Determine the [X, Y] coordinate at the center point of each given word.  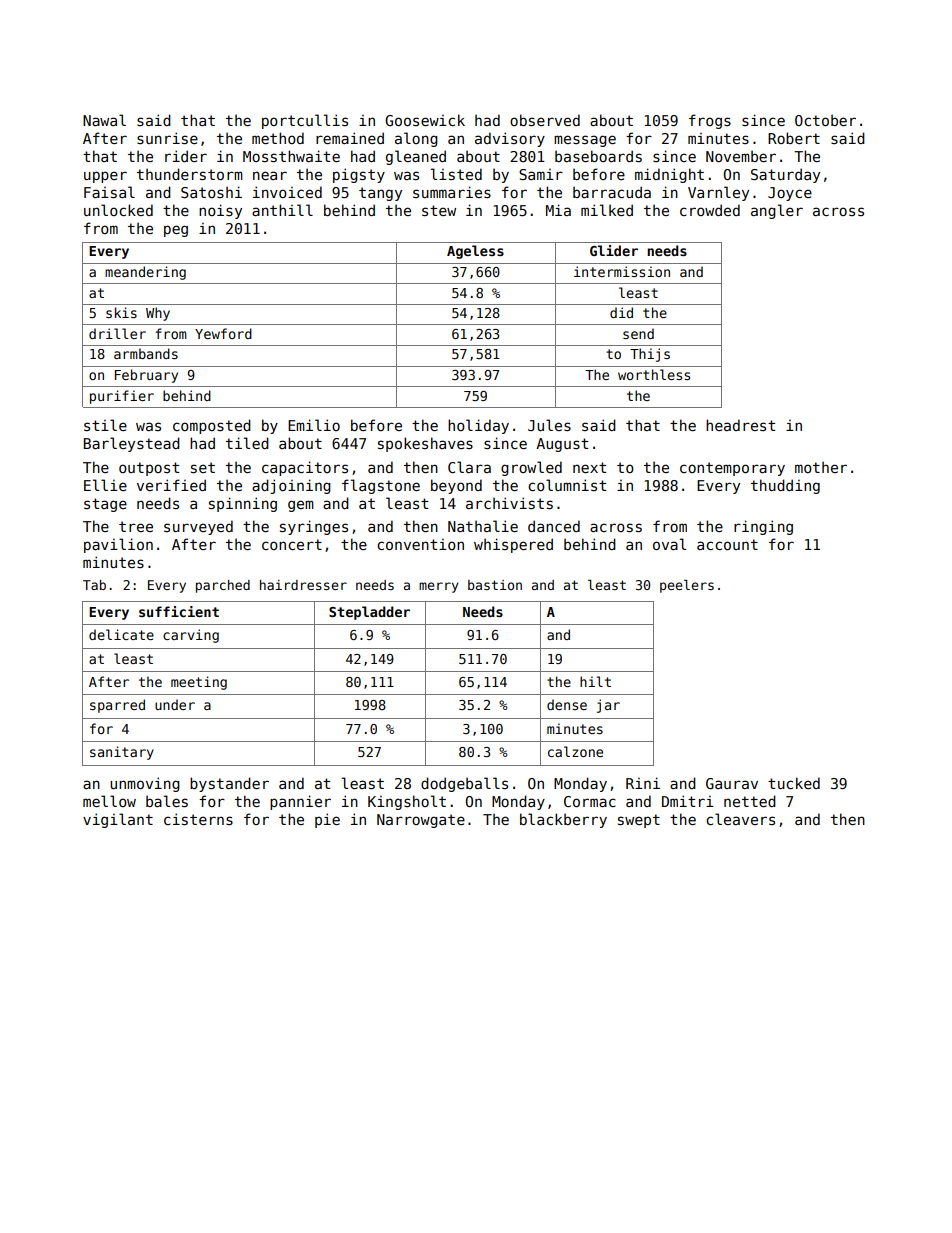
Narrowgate [421, 821]
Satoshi [211, 192]
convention [420, 544]
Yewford [223, 333]
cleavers [740, 819]
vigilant [118, 820]
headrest [740, 425]
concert [292, 544]
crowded [710, 210]
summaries [452, 192]
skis [121, 312]
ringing [763, 527]
